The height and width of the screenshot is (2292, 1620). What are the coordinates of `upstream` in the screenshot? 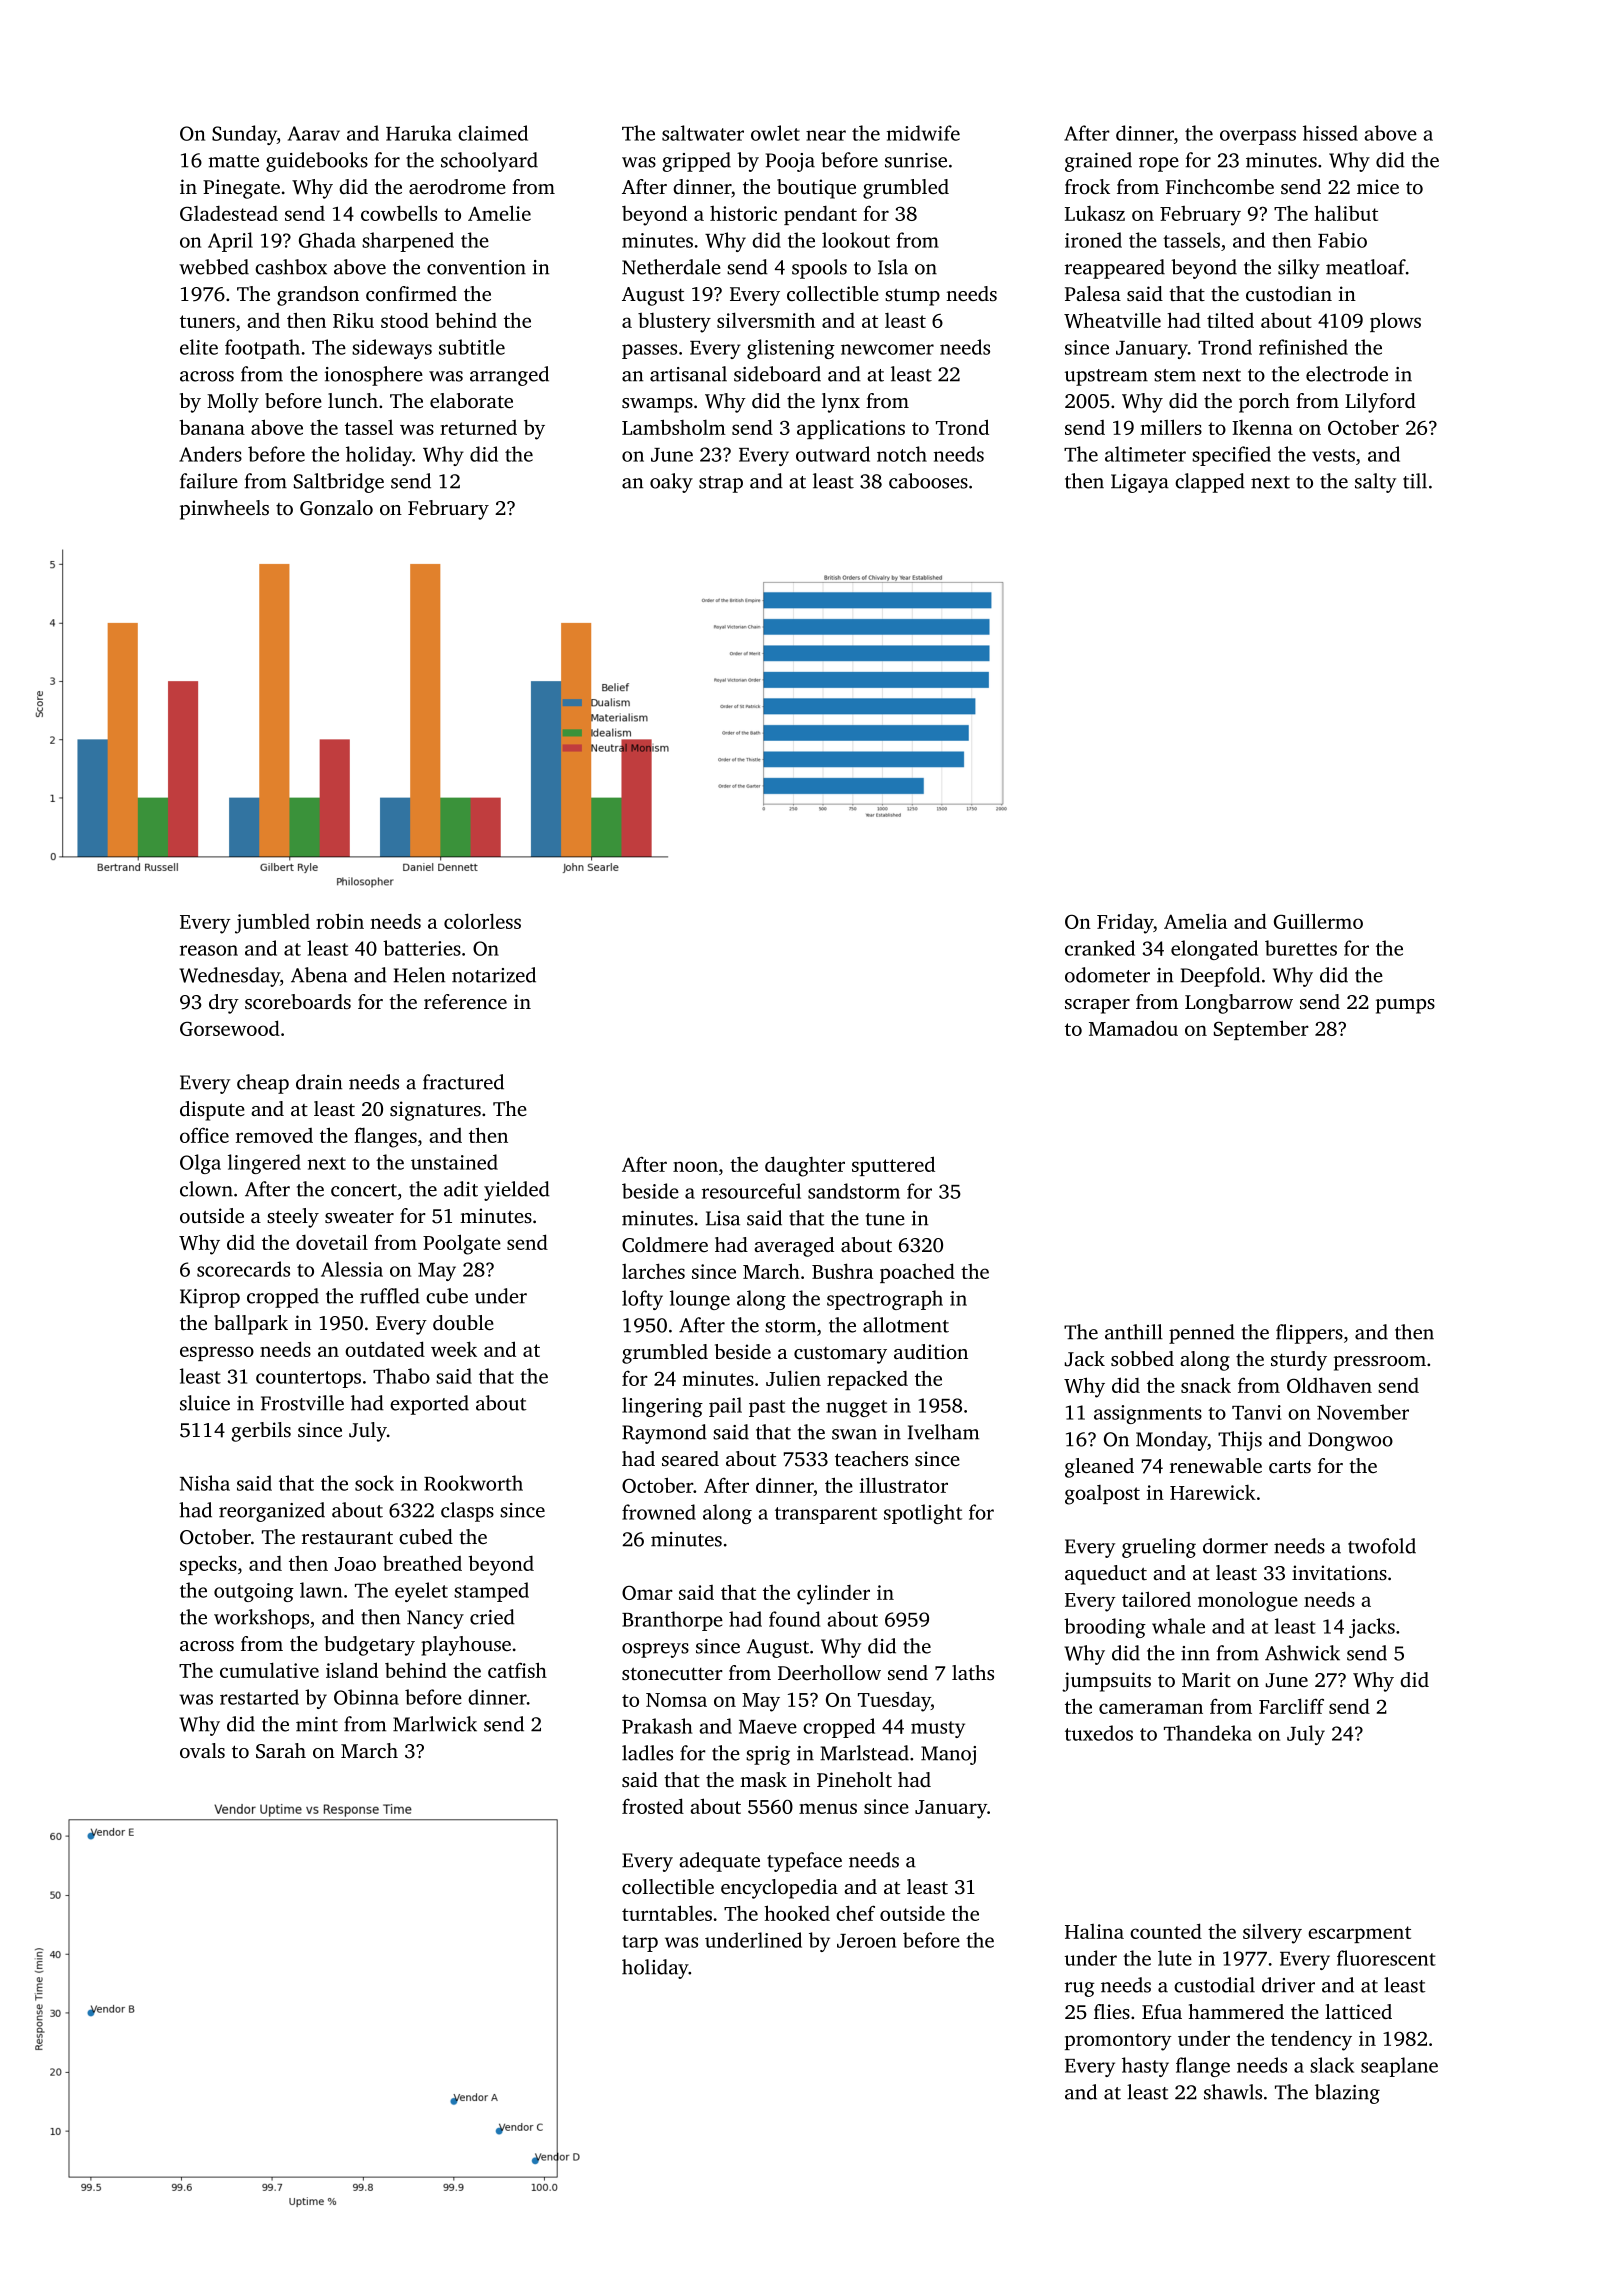 It's located at (1106, 377).
